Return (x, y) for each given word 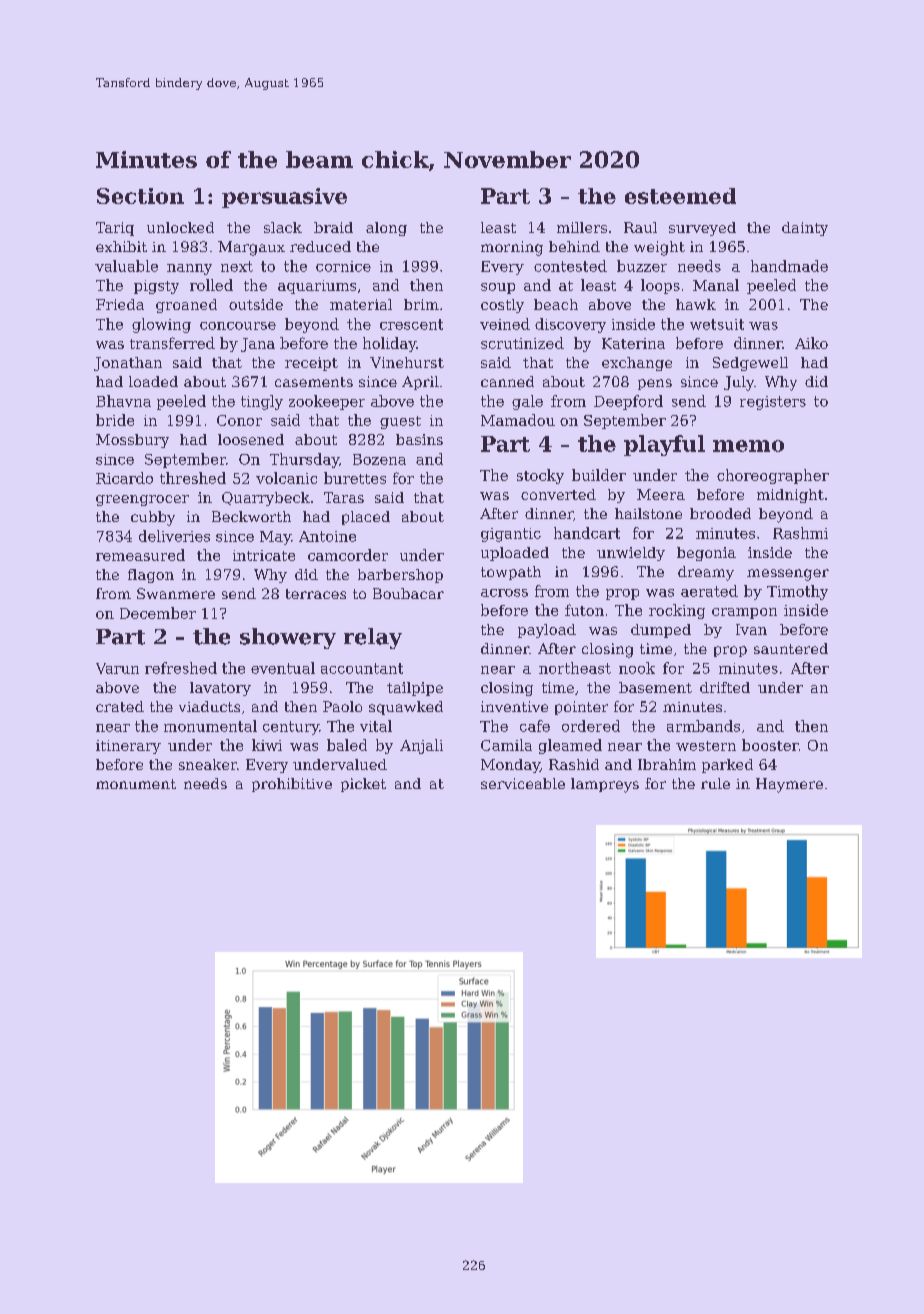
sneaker (208, 764)
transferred (172, 343)
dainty (805, 229)
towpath (511, 573)
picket (363, 785)
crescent (411, 324)
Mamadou (518, 420)
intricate (264, 555)
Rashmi (800, 533)
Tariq (115, 229)
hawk (696, 304)
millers (582, 227)
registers (773, 403)
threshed (193, 478)
